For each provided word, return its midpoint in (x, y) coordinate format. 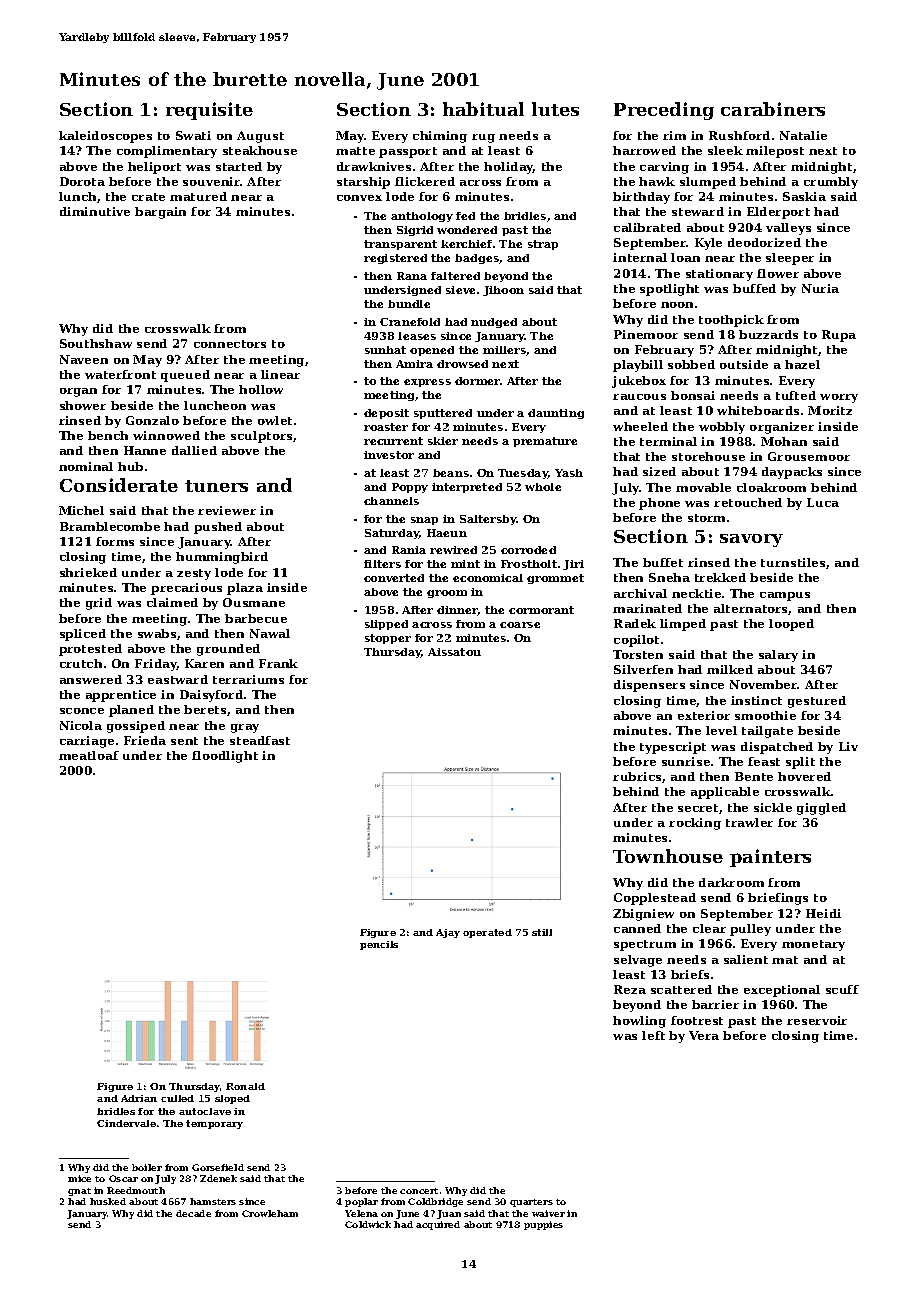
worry (839, 398)
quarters (531, 1203)
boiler (147, 1167)
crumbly (831, 183)
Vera (704, 1035)
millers (505, 351)
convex (359, 198)
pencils (379, 945)
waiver (548, 1213)
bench (108, 435)
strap (543, 245)
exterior (704, 715)
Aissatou (454, 652)
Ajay (448, 933)
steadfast (260, 740)
